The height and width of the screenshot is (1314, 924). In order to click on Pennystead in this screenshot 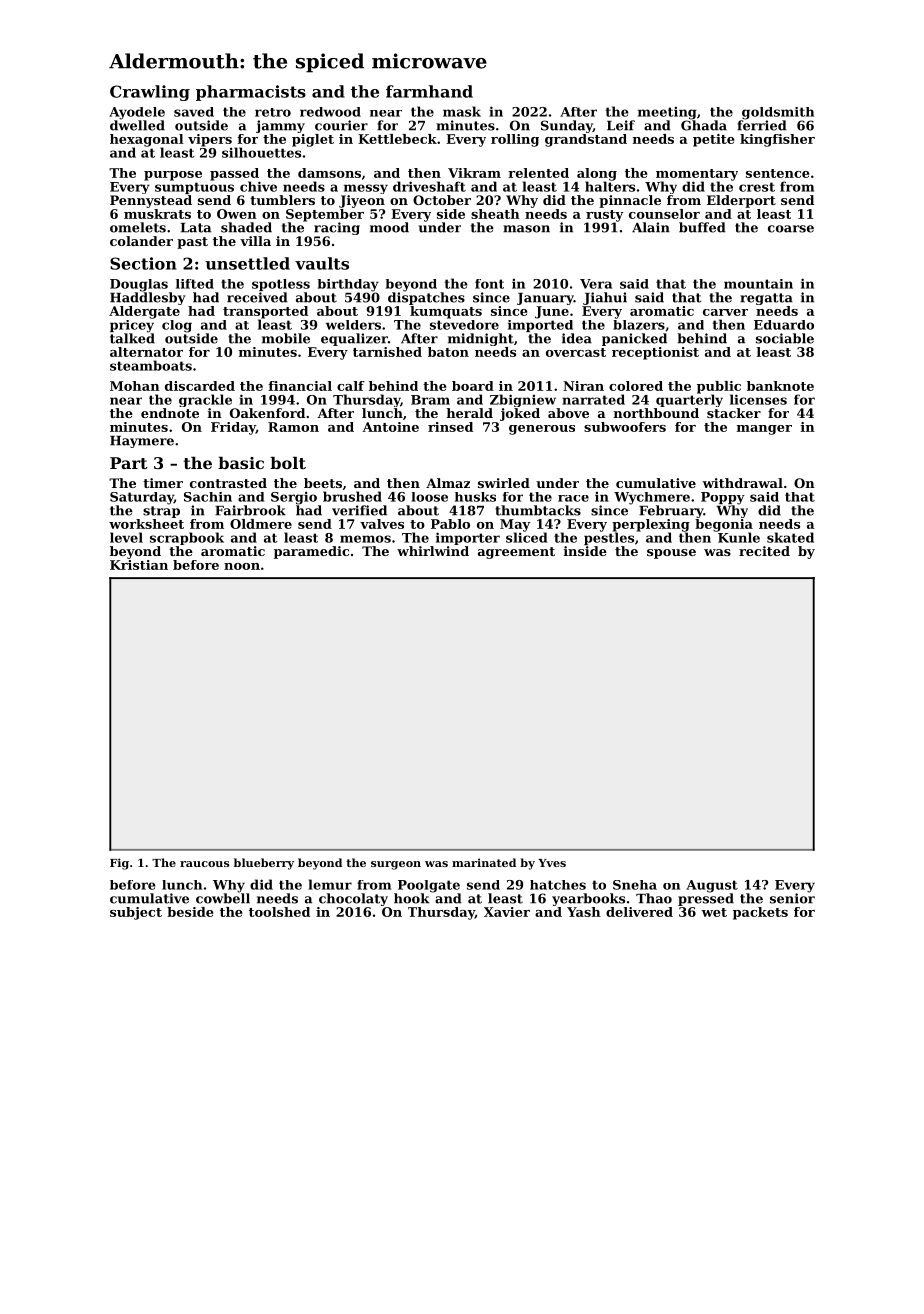, I will do `click(151, 201)`.
